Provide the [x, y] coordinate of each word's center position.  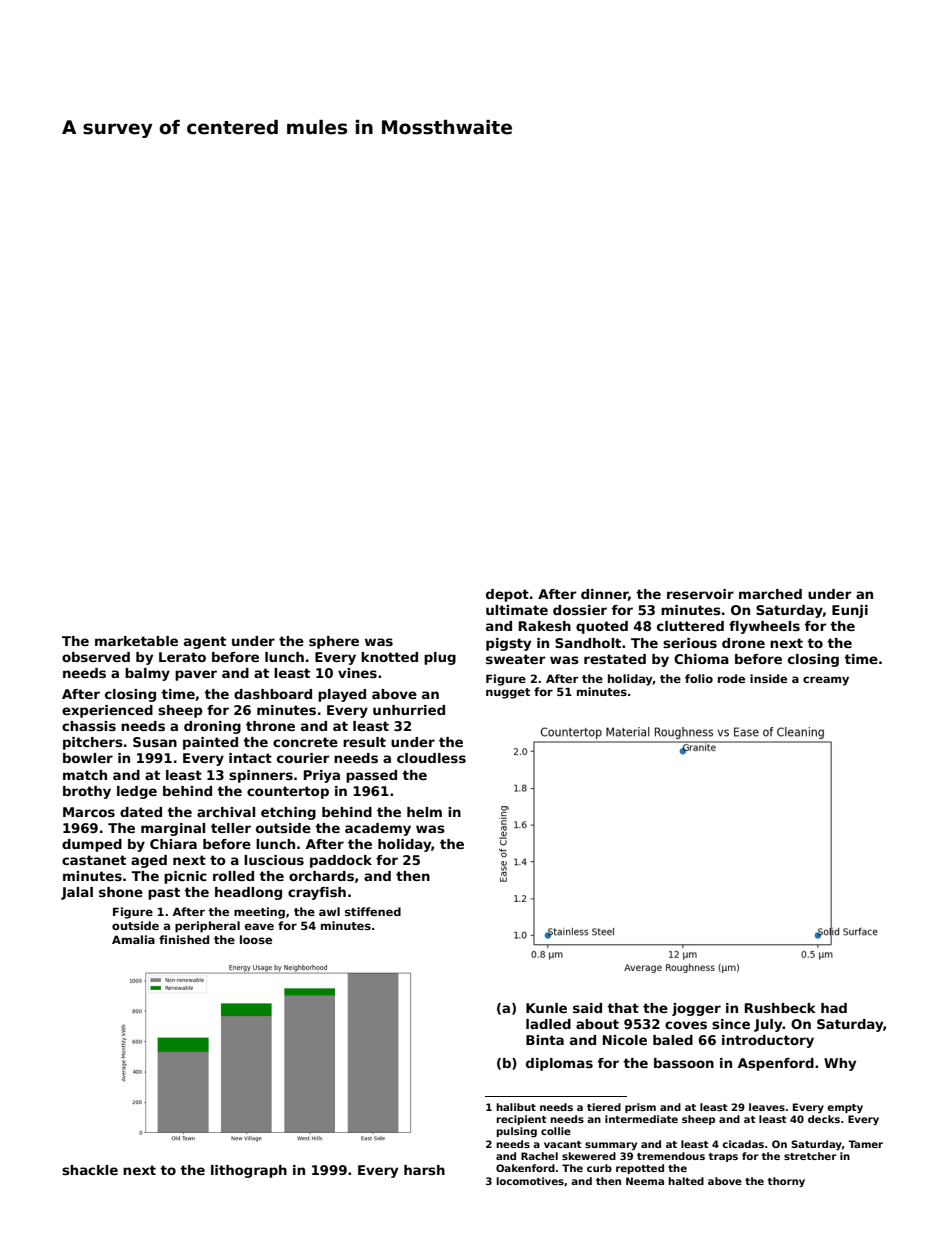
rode [731, 678]
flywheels [764, 627]
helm [424, 812]
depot [507, 595]
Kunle [546, 1008]
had [834, 1008]
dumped [92, 845]
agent [205, 642]
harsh [424, 1170]
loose [256, 939]
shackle [90, 1170]
